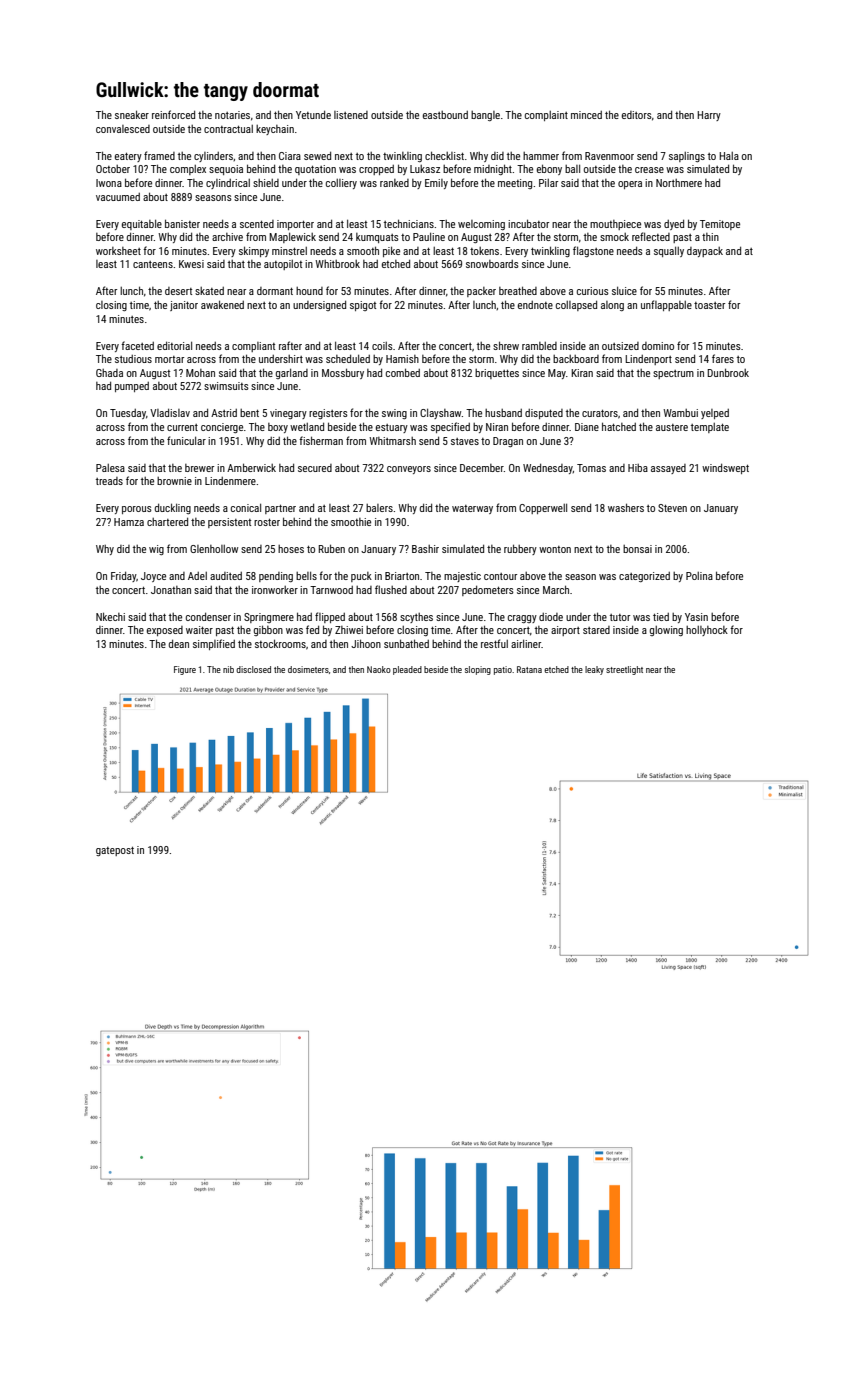 The image size is (849, 1400). I want to click on eastbound, so click(445, 115).
